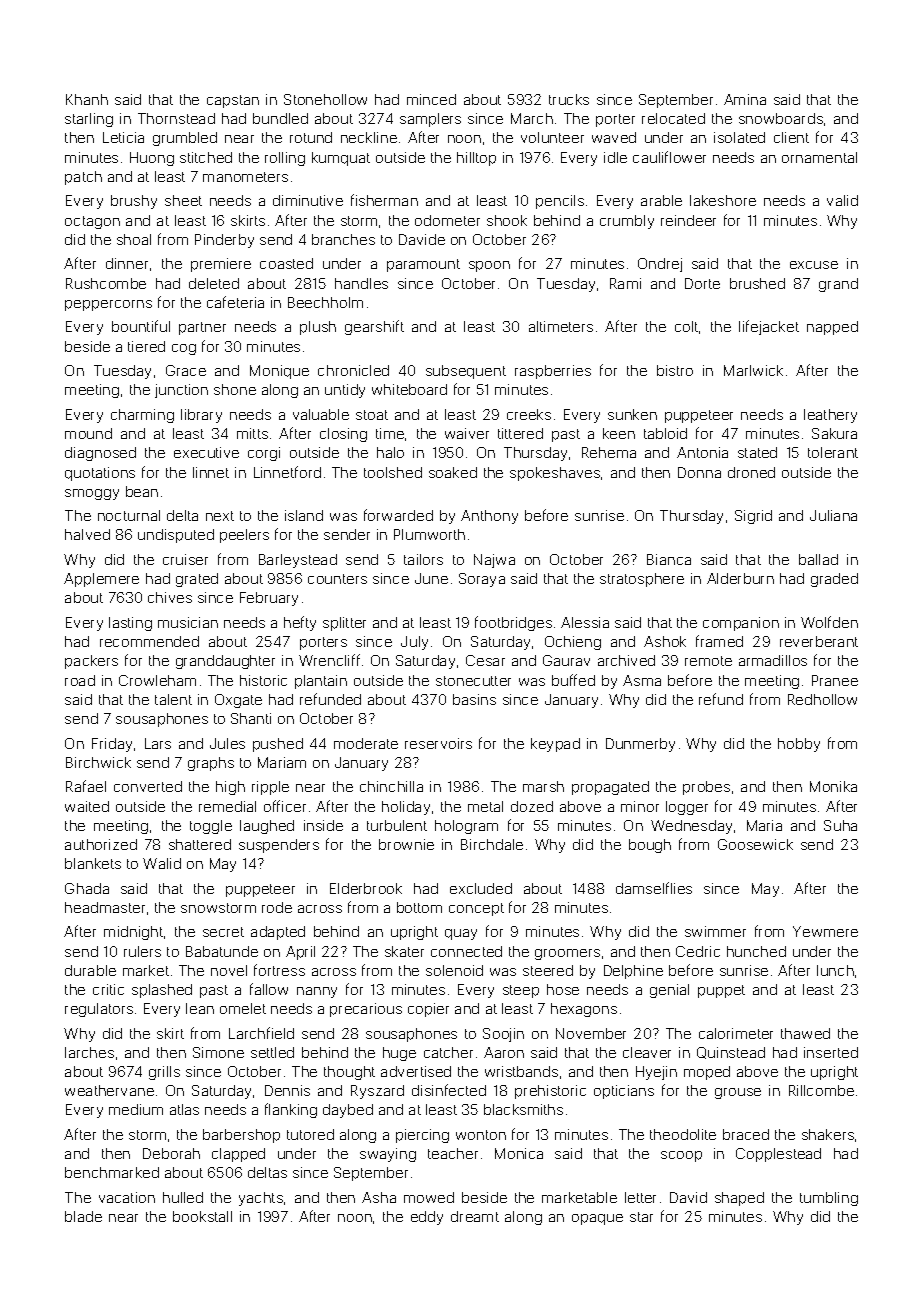 The height and width of the screenshot is (1308, 924). Describe the element at coordinates (745, 99) in the screenshot. I see `Amina` at that location.
